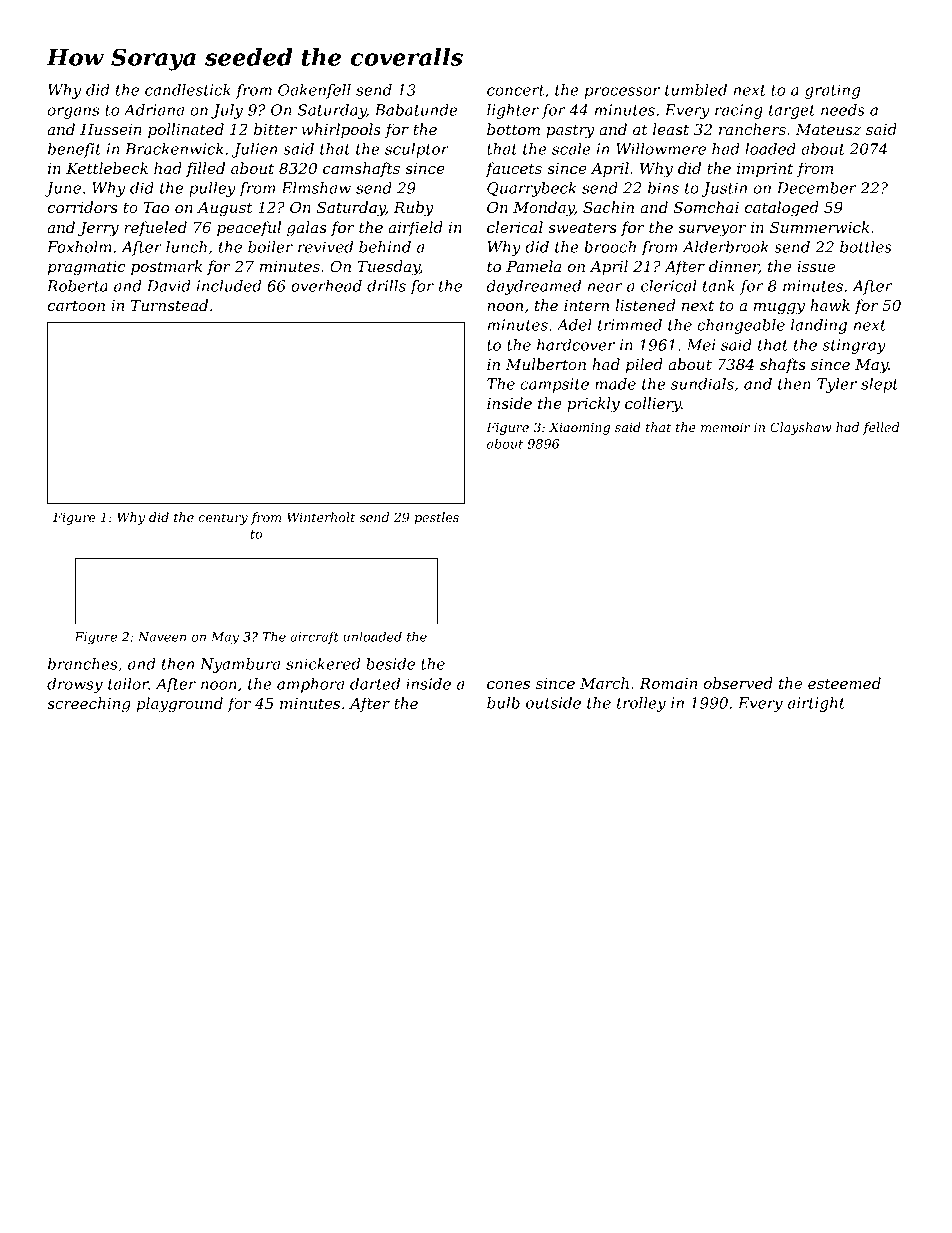  Describe the element at coordinates (593, 405) in the screenshot. I see `prickly` at that location.
